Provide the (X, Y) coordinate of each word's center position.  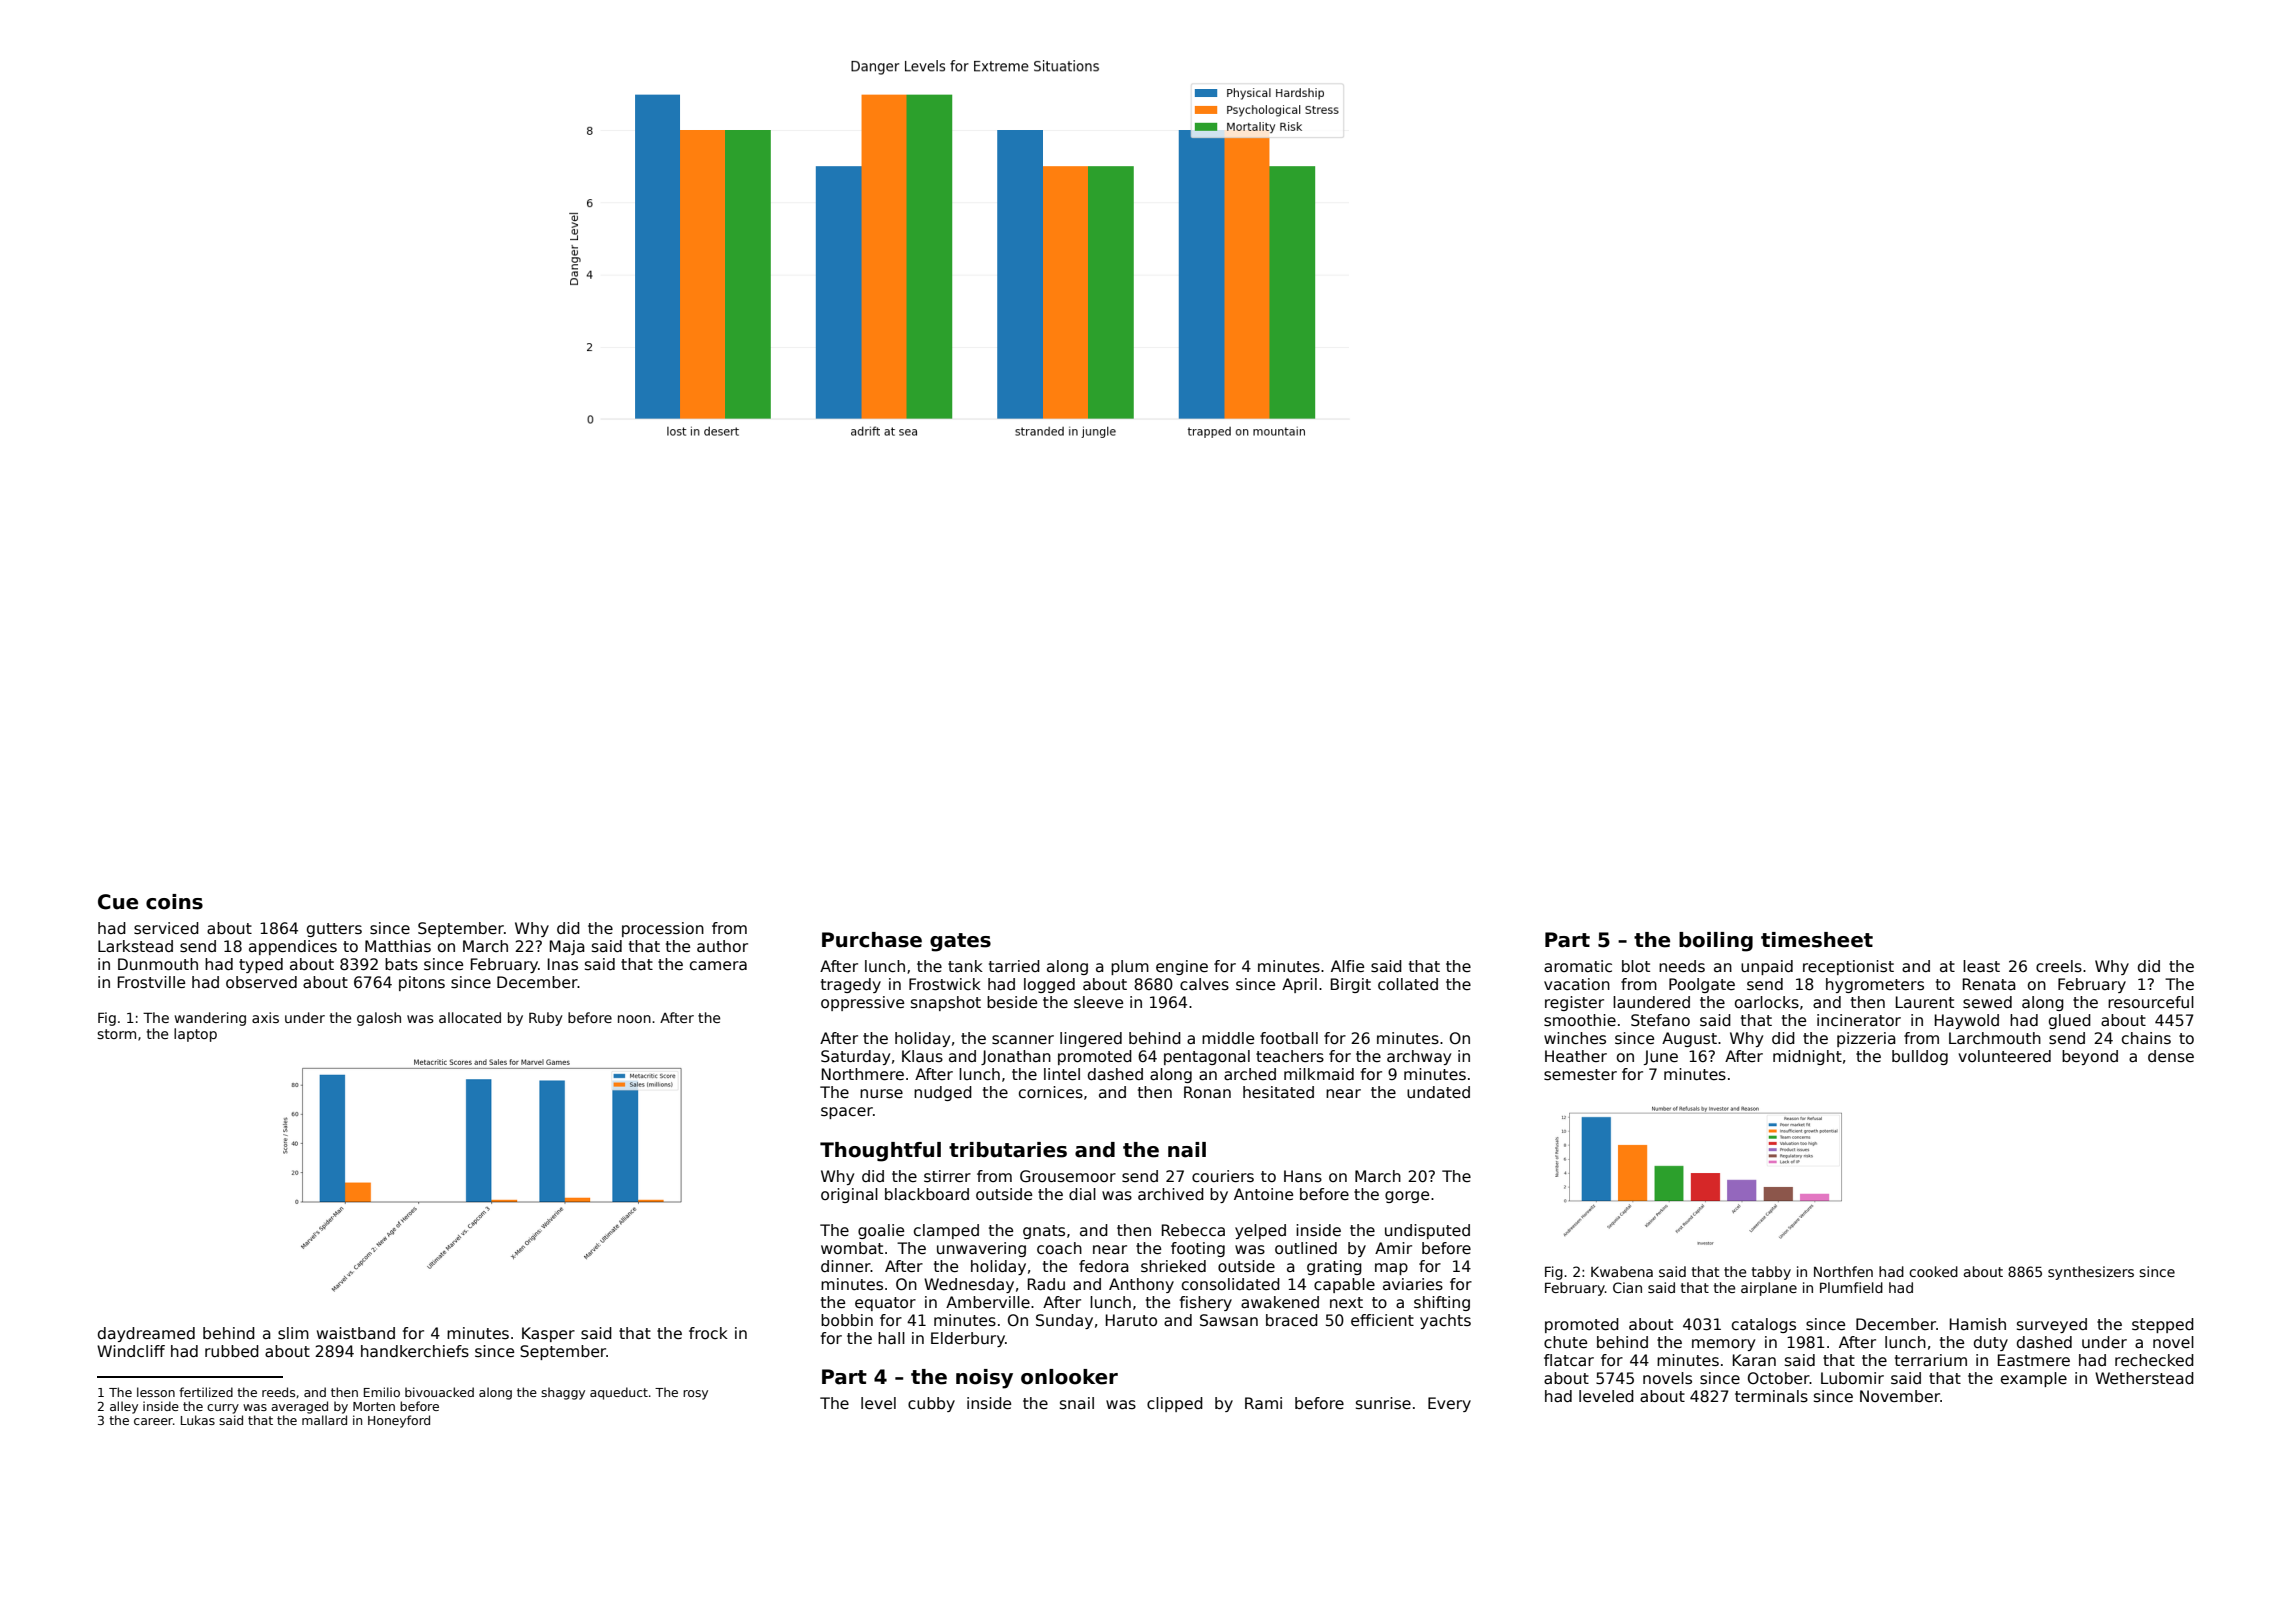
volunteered (2004, 1056)
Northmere (863, 1074)
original (849, 1195)
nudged (943, 1093)
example (2034, 1379)
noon (634, 1019)
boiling (1716, 942)
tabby (1771, 1273)
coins (174, 902)
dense (2171, 1056)
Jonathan (1016, 1057)
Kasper (548, 1334)
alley (124, 1407)
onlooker (1069, 1377)
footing (1198, 1249)
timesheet (1817, 940)
